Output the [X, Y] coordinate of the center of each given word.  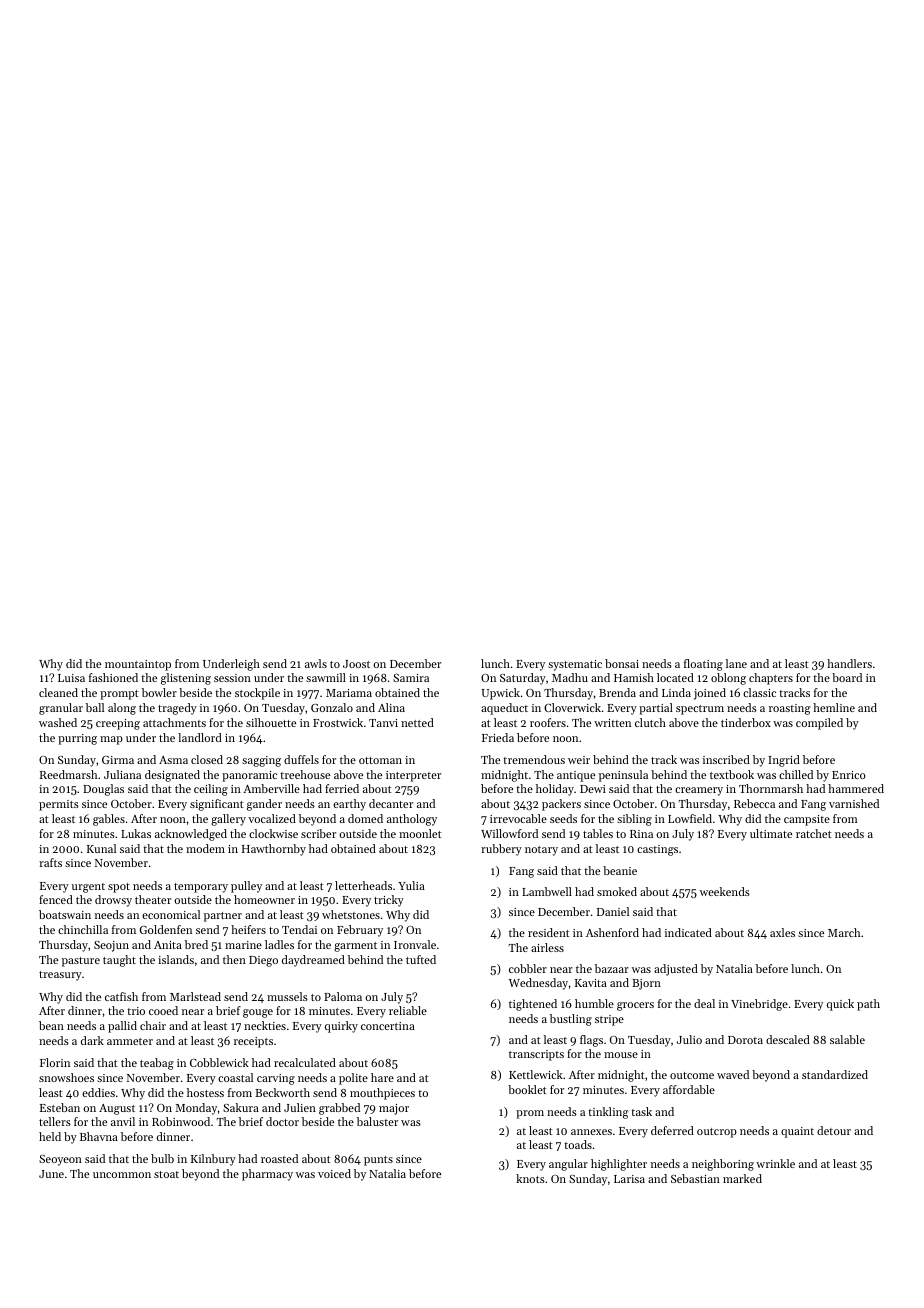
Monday [196, 1109]
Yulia [411, 885]
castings [657, 850]
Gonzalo [332, 707]
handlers [849, 663]
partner [223, 917]
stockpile [257, 694]
